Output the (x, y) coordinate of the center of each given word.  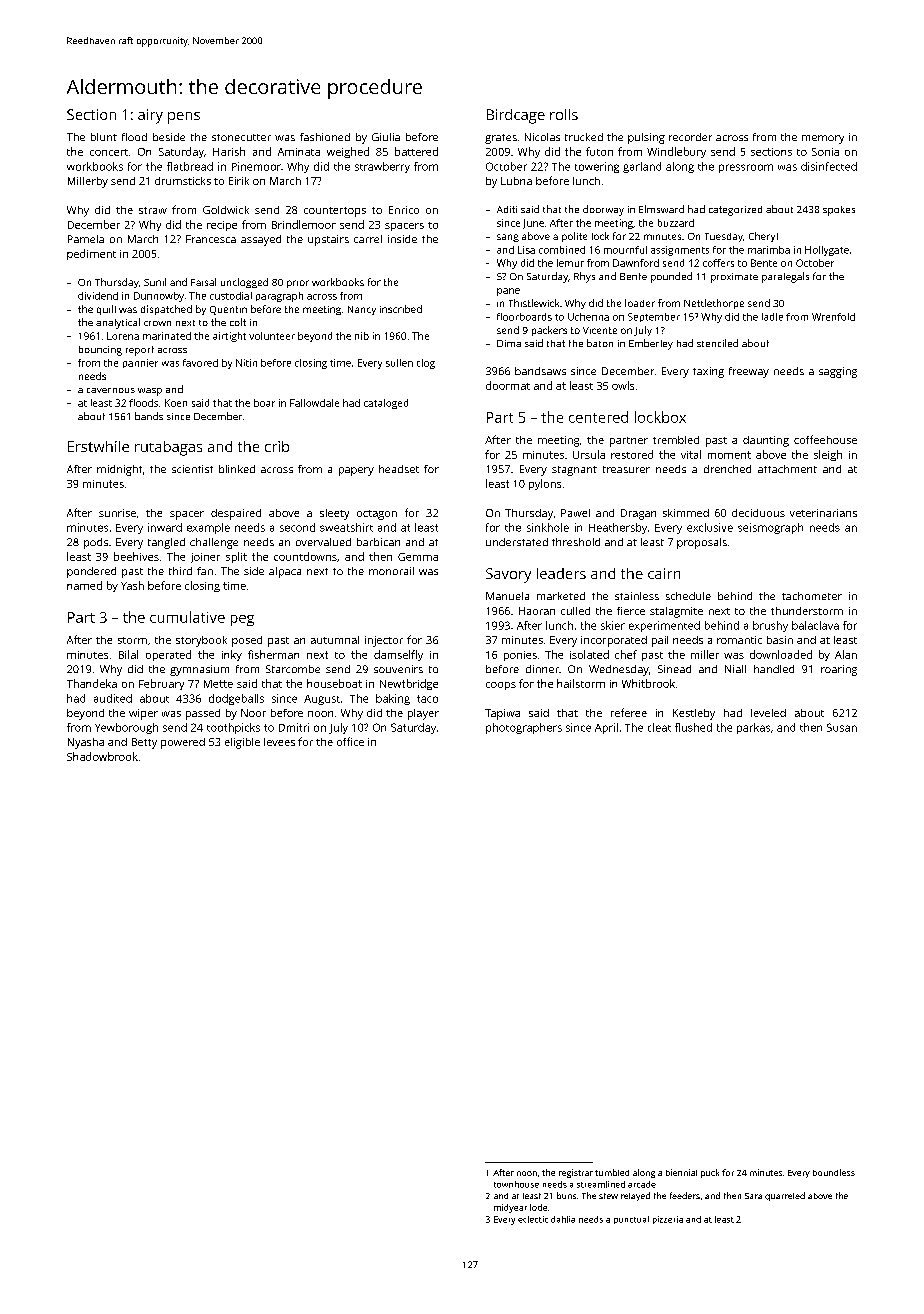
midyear (510, 1208)
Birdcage (516, 116)
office (350, 741)
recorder (690, 137)
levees (279, 742)
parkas (753, 728)
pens (184, 118)
